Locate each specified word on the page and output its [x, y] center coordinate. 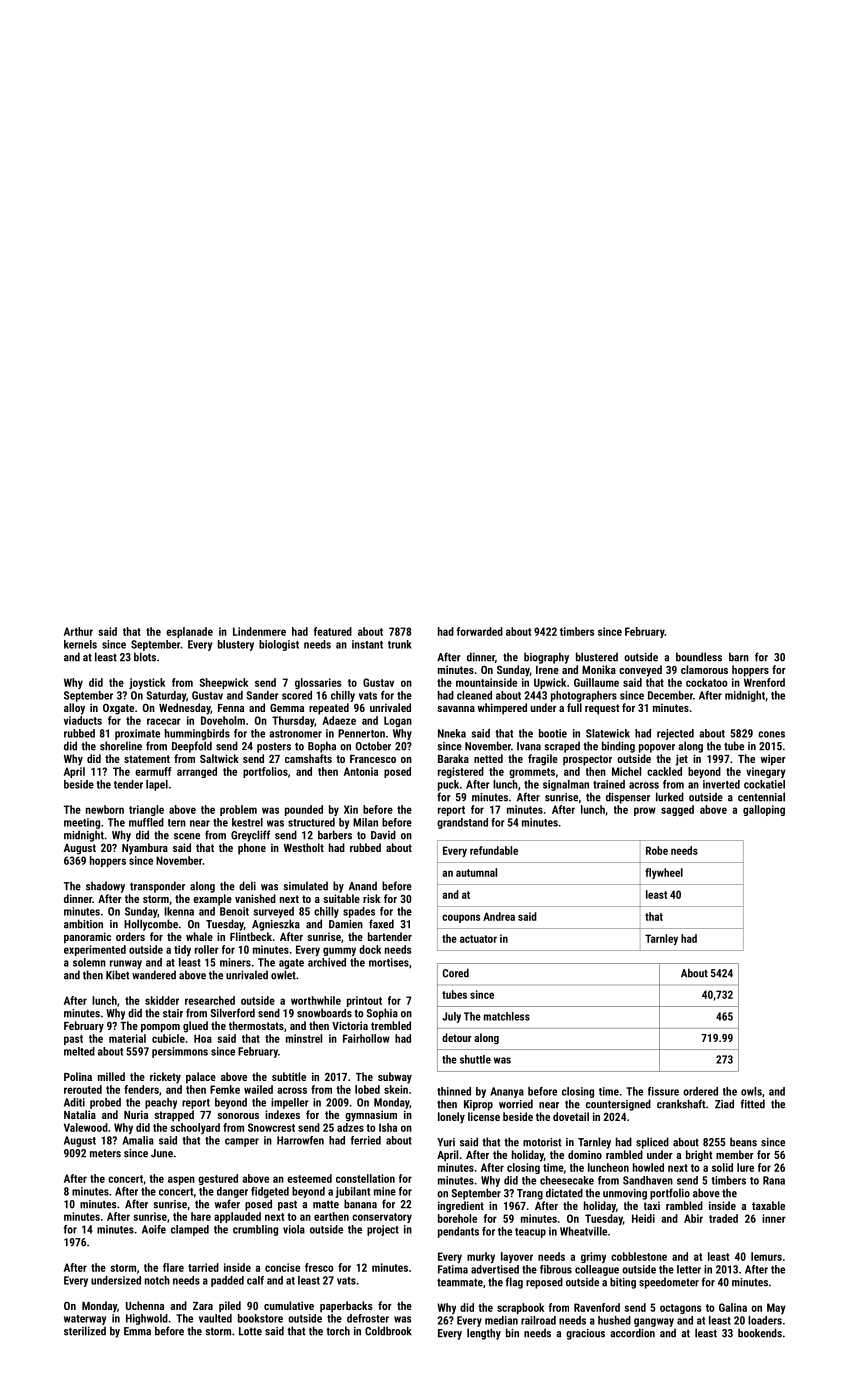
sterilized [85, 1331]
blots [145, 657]
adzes [350, 1127]
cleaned [474, 695]
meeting [82, 823]
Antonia [361, 771]
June [162, 1153]
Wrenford [764, 682]
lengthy [484, 1334]
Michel [626, 771]
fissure [663, 1091]
